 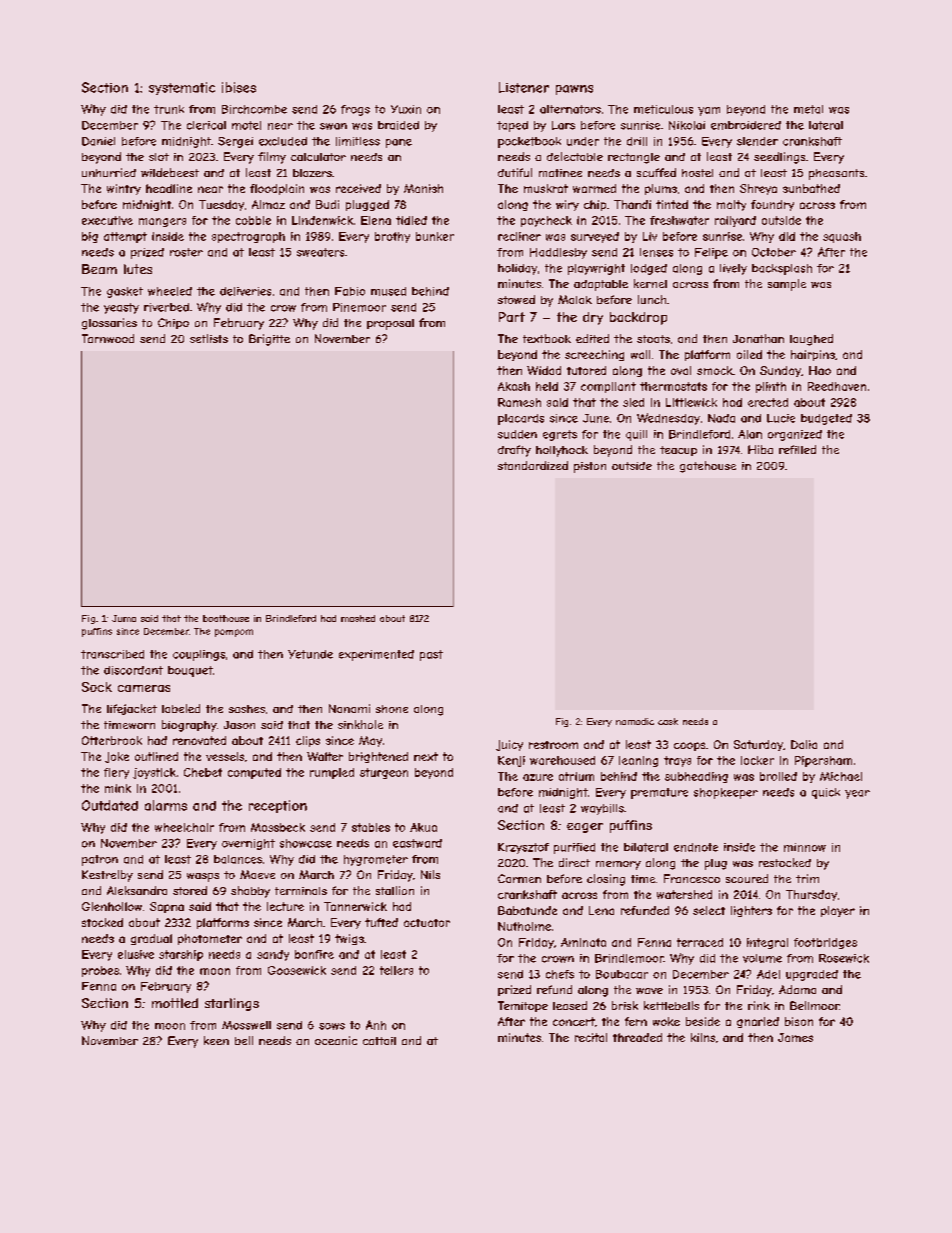 What do you see at coordinates (277, 189) in the screenshot?
I see `floodplain` at bounding box center [277, 189].
